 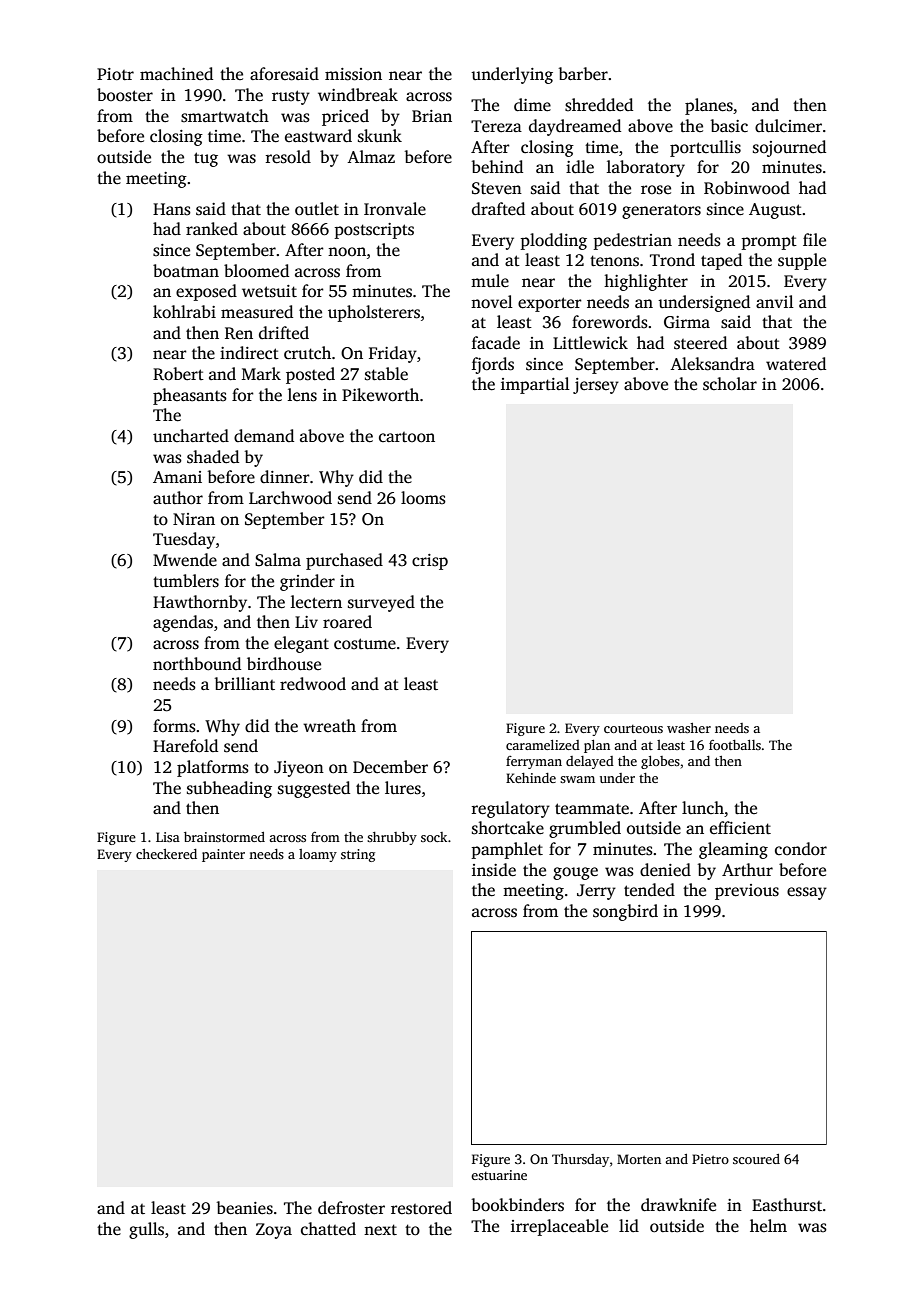 I want to click on Kehinde, so click(x=531, y=778).
